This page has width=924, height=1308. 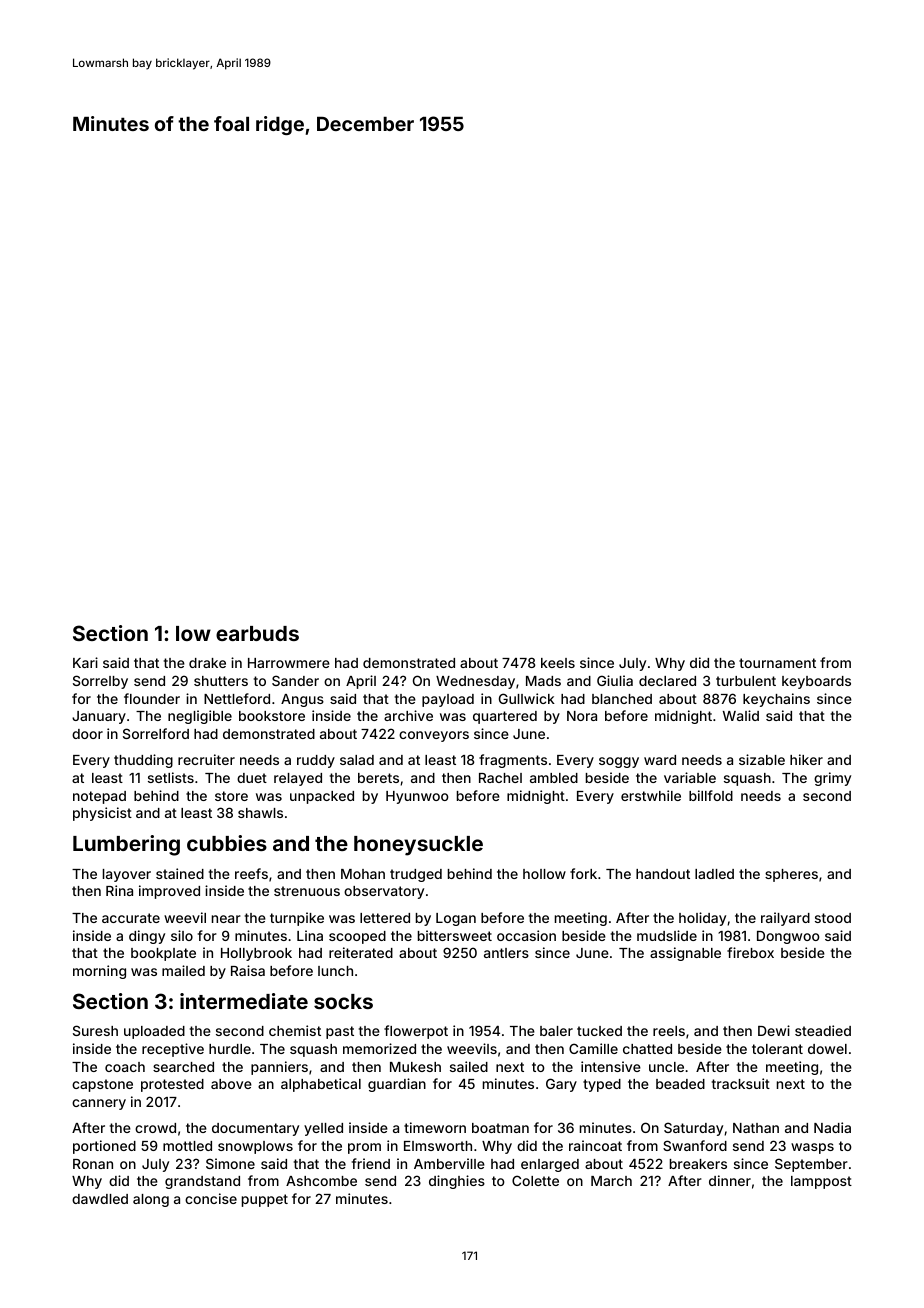 What do you see at coordinates (256, 954) in the page?
I see `Hollybrook` at bounding box center [256, 954].
